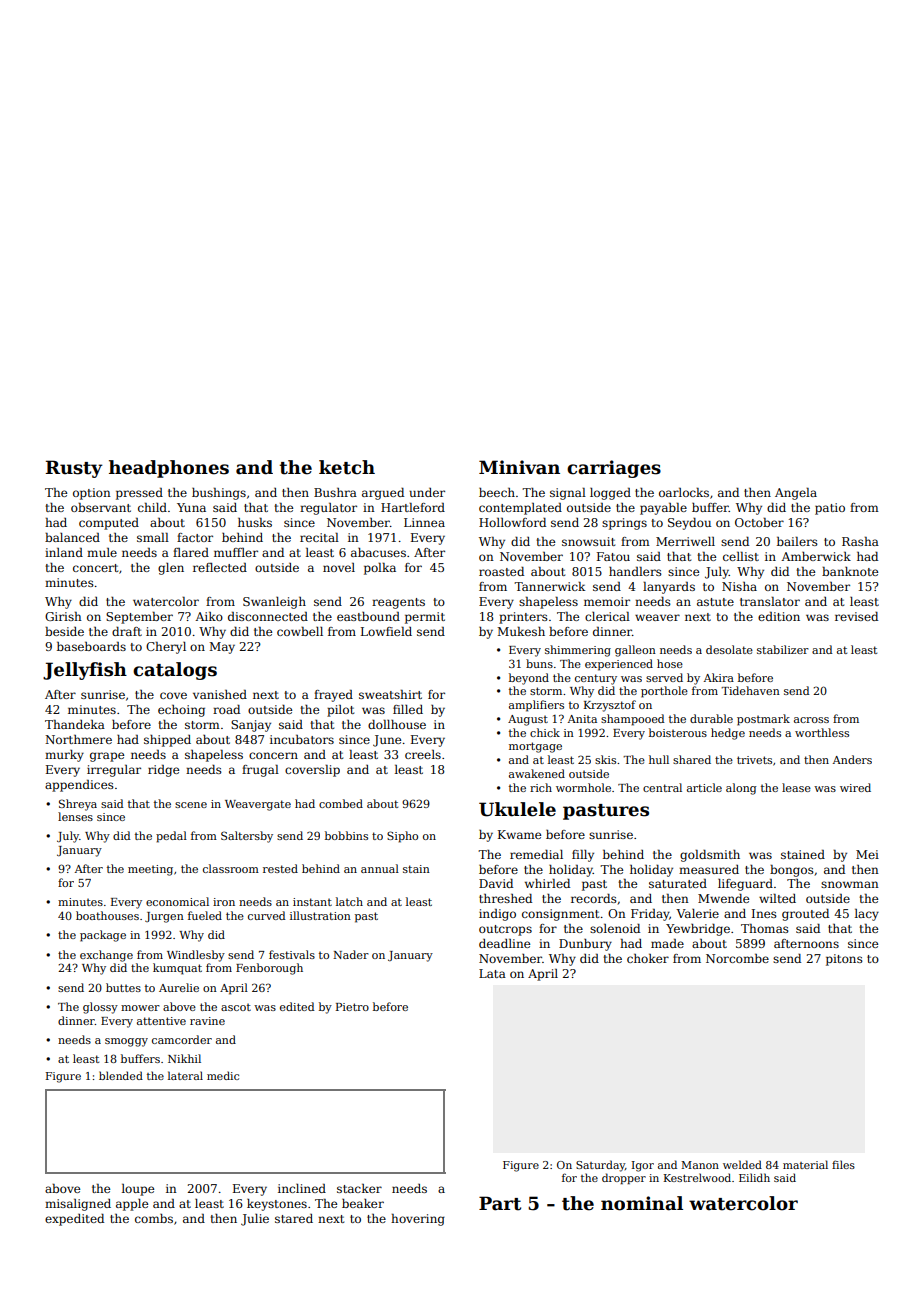  I want to click on lanyards, so click(669, 588).
